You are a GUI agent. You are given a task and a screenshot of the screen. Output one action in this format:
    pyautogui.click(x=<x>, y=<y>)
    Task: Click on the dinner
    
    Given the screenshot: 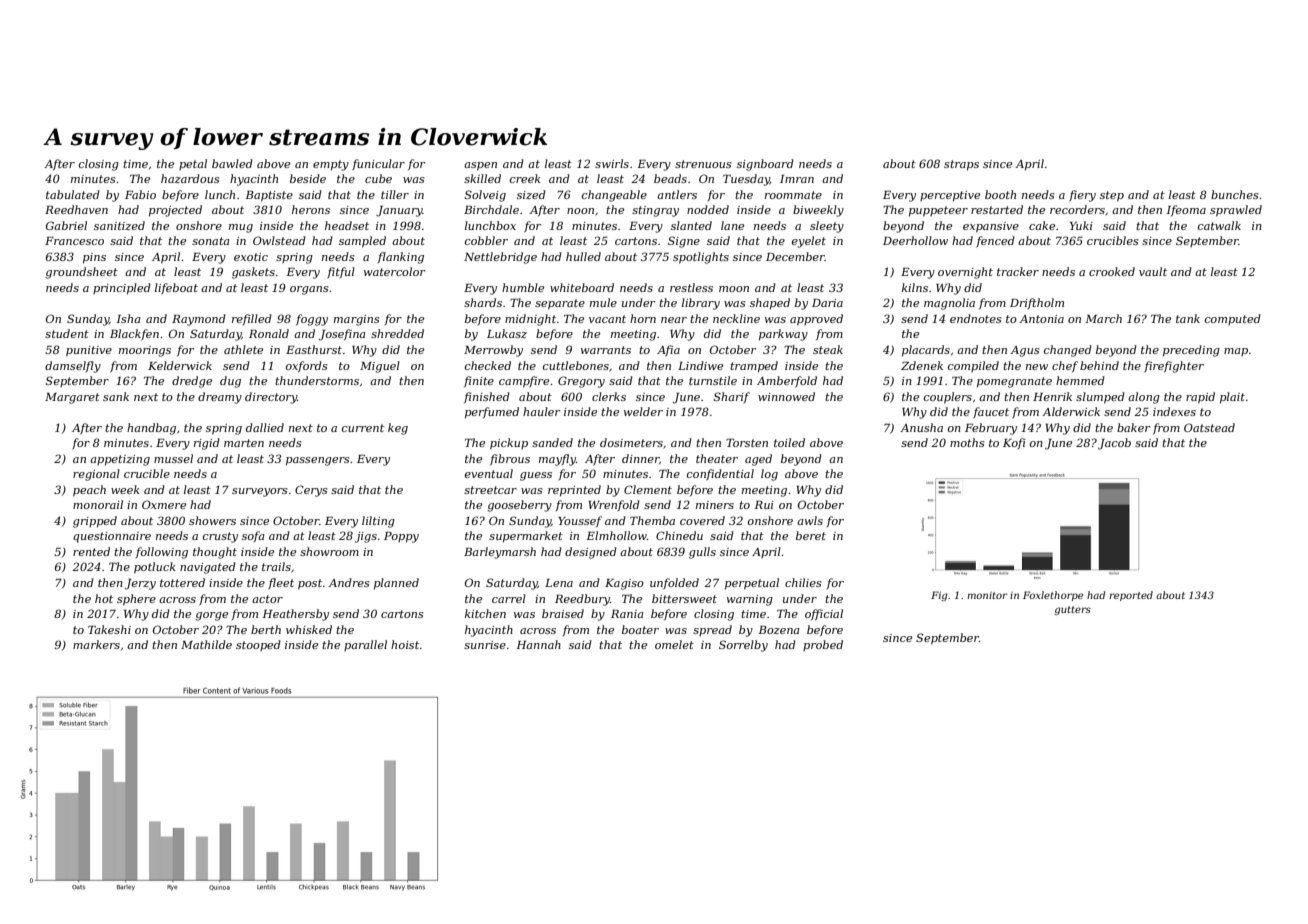 What is the action you would take?
    pyautogui.click(x=640, y=458)
